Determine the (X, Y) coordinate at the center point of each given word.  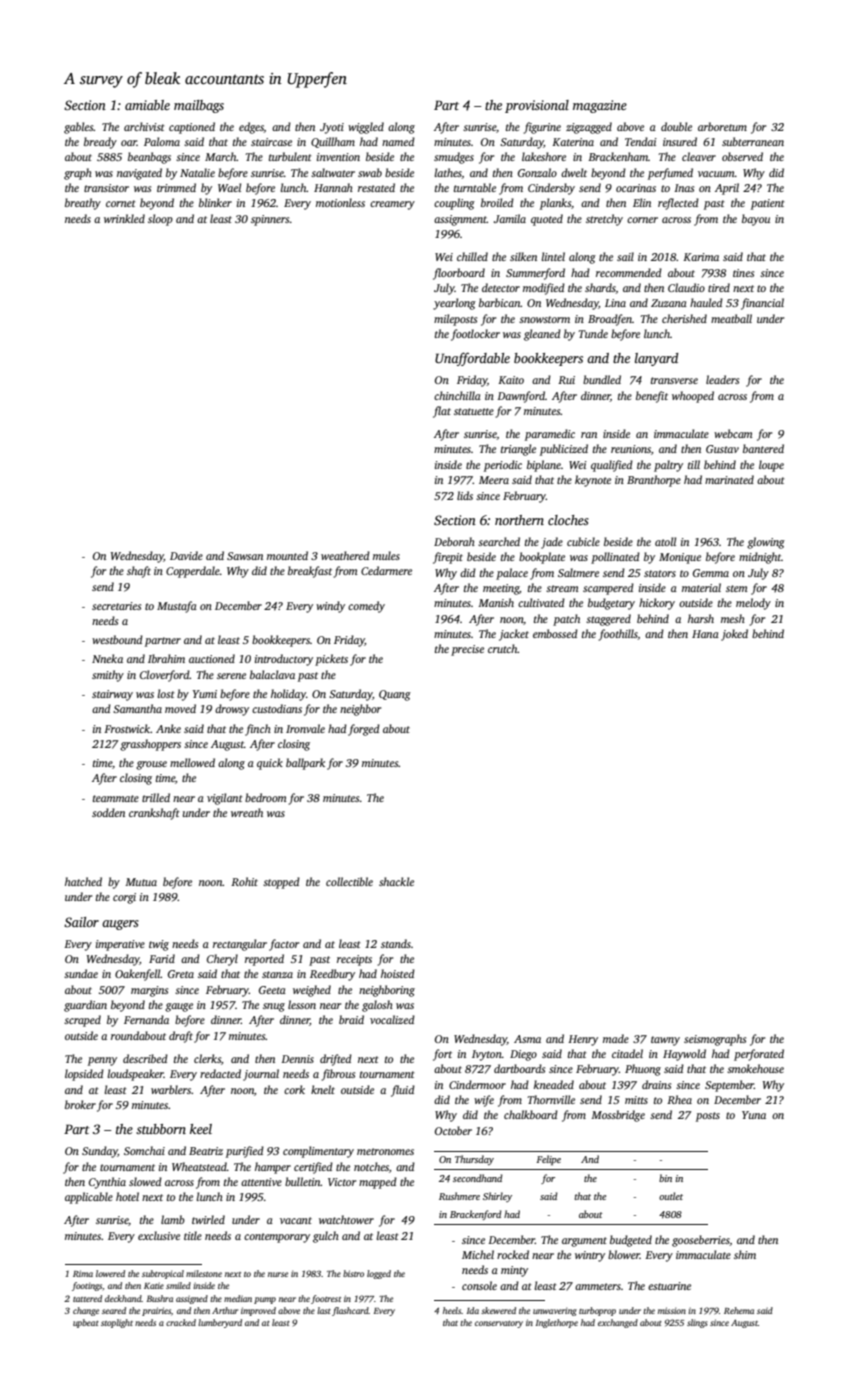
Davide (186, 555)
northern (519, 520)
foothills (618, 635)
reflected (678, 204)
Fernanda (146, 1019)
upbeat (86, 1323)
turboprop (597, 1311)
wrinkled (124, 218)
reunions (631, 449)
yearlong (454, 304)
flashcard (350, 1311)
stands (396, 943)
